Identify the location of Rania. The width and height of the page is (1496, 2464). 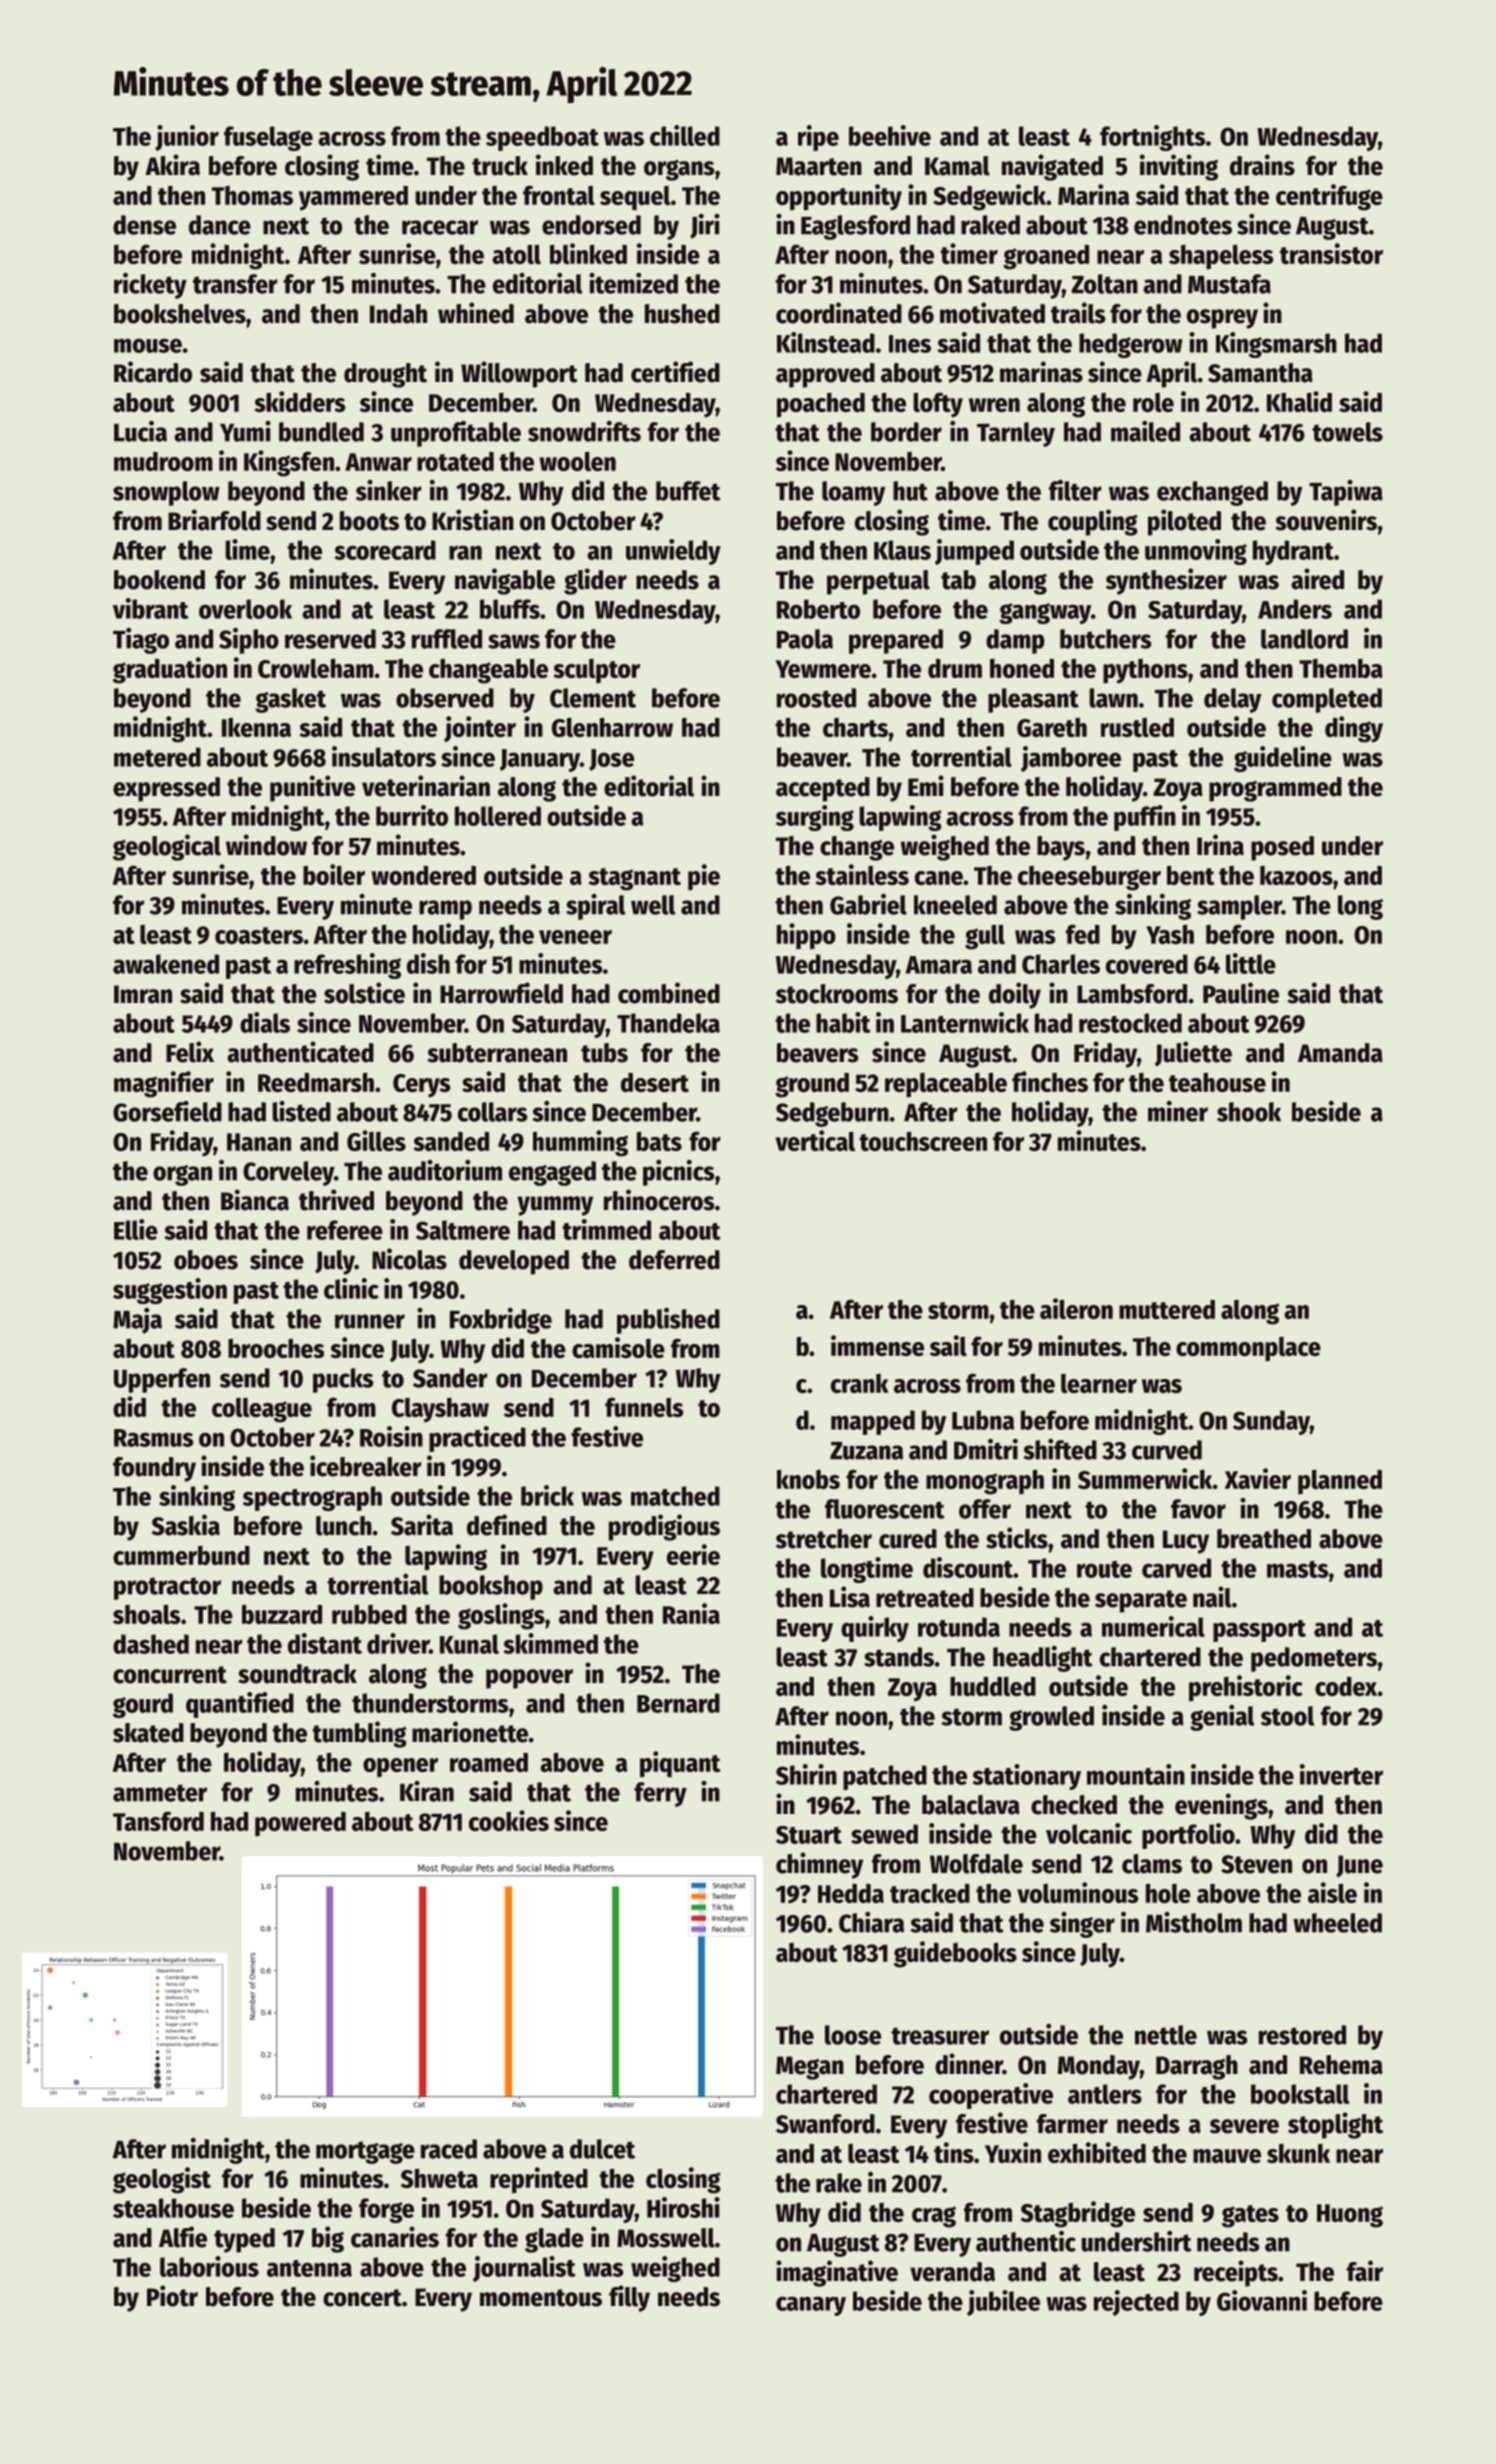
(691, 1613).
